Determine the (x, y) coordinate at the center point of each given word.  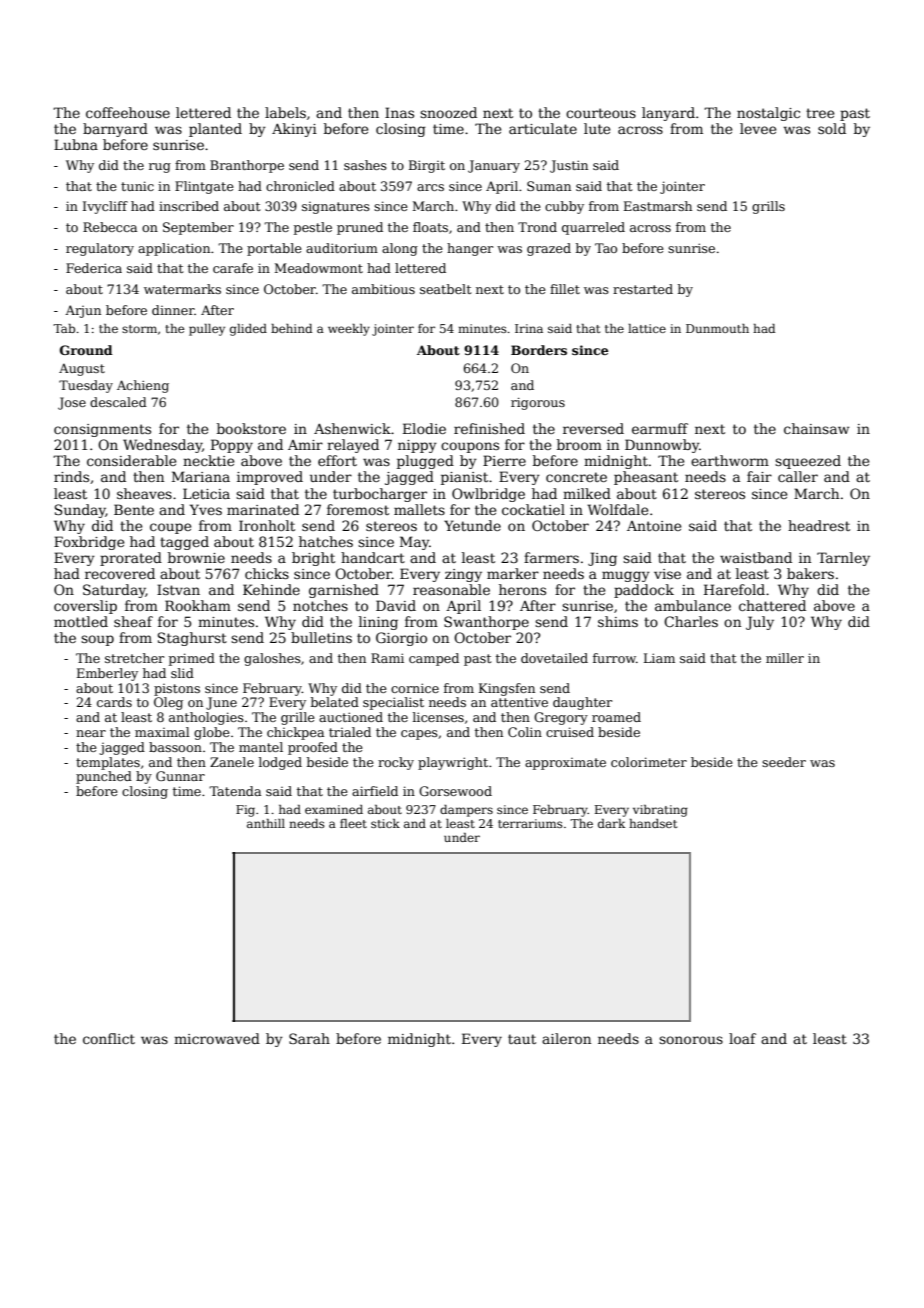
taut (522, 1039)
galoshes (272, 659)
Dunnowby (662, 446)
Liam (659, 658)
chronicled (300, 186)
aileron (566, 1038)
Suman (549, 186)
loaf (742, 1038)
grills (768, 207)
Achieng (143, 386)
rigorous (538, 404)
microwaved (217, 1038)
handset (653, 823)
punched (104, 777)
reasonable (451, 589)
